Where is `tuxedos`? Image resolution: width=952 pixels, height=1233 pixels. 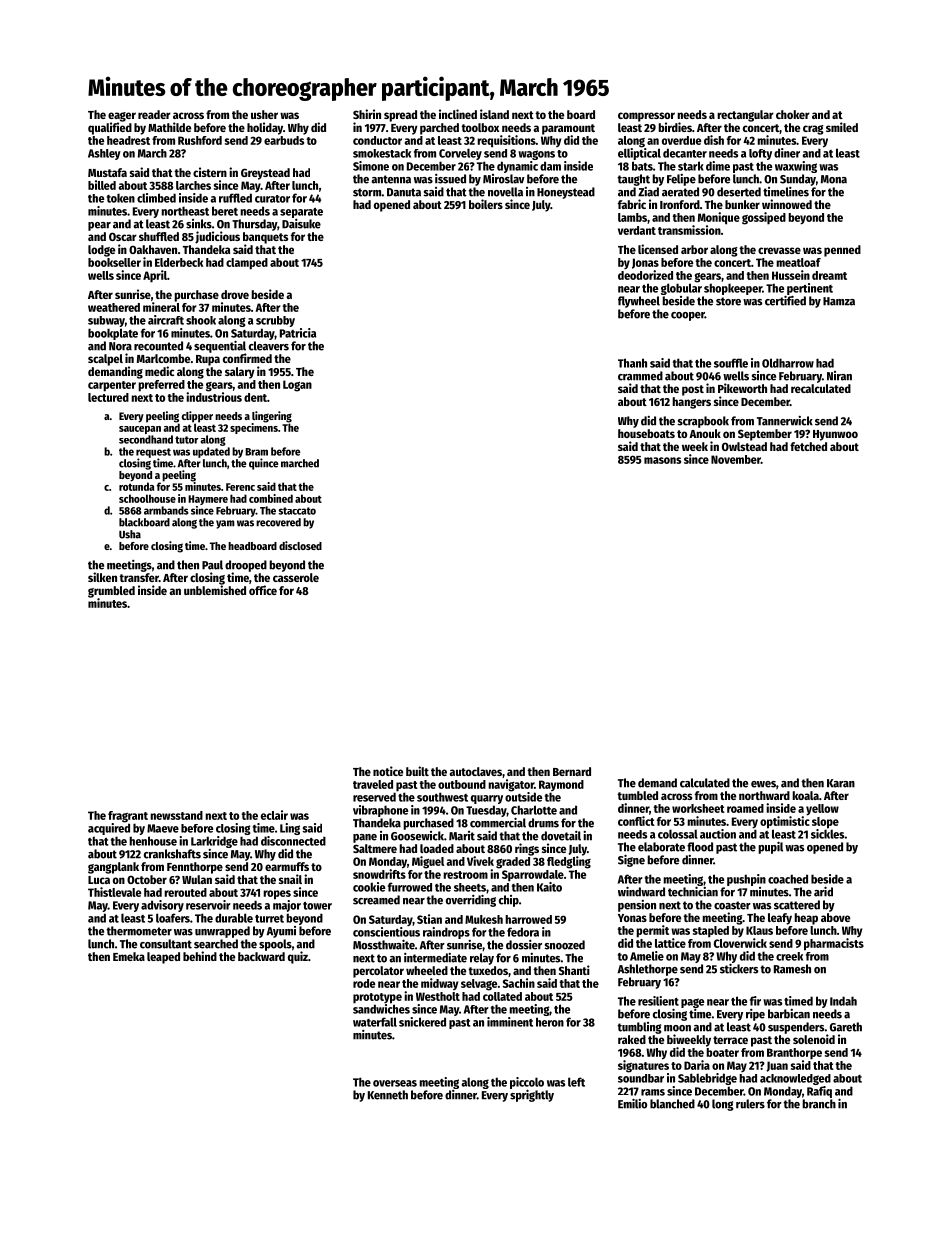 tuxedos is located at coordinates (488, 970).
